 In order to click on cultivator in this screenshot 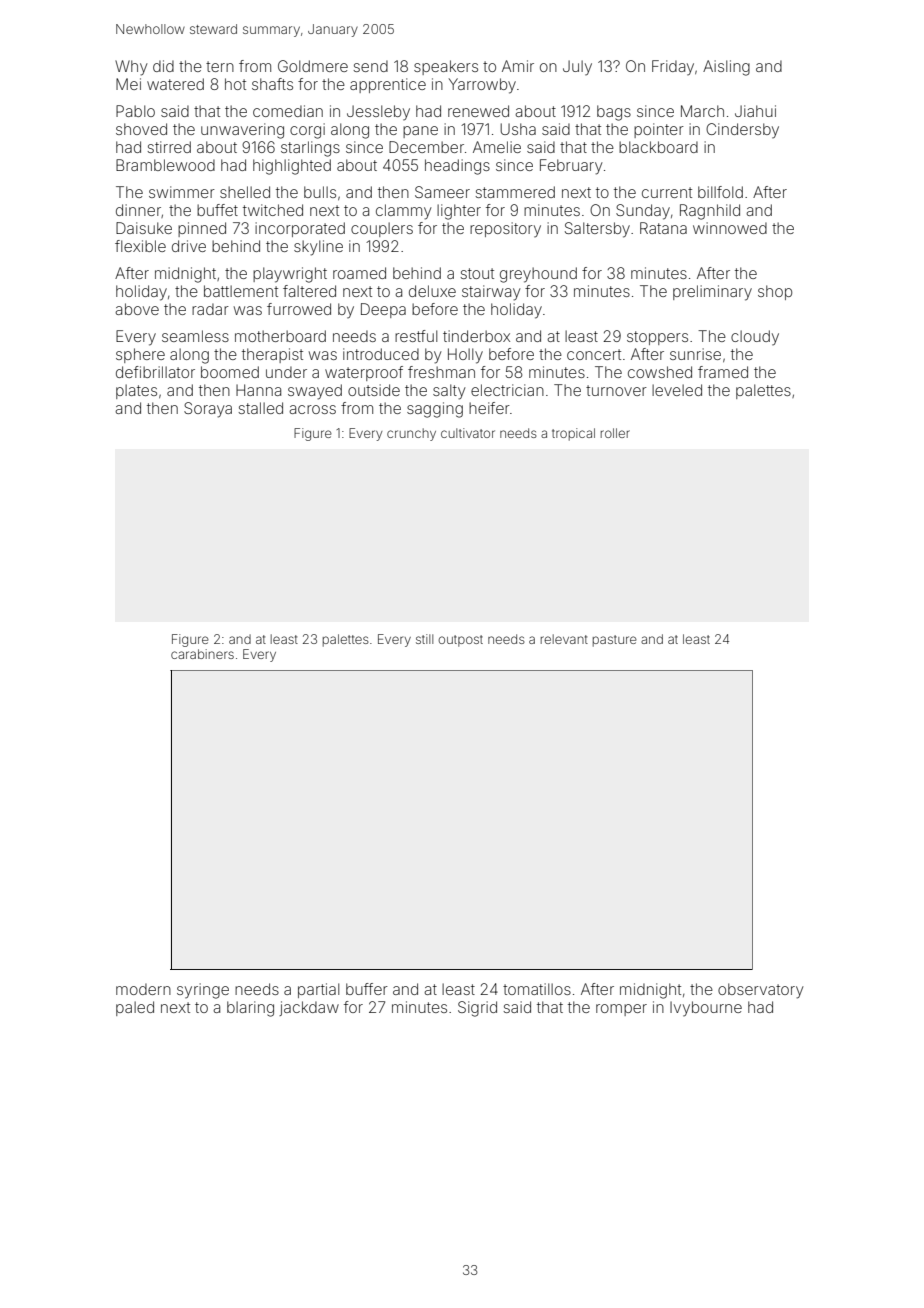, I will do `click(468, 433)`.
